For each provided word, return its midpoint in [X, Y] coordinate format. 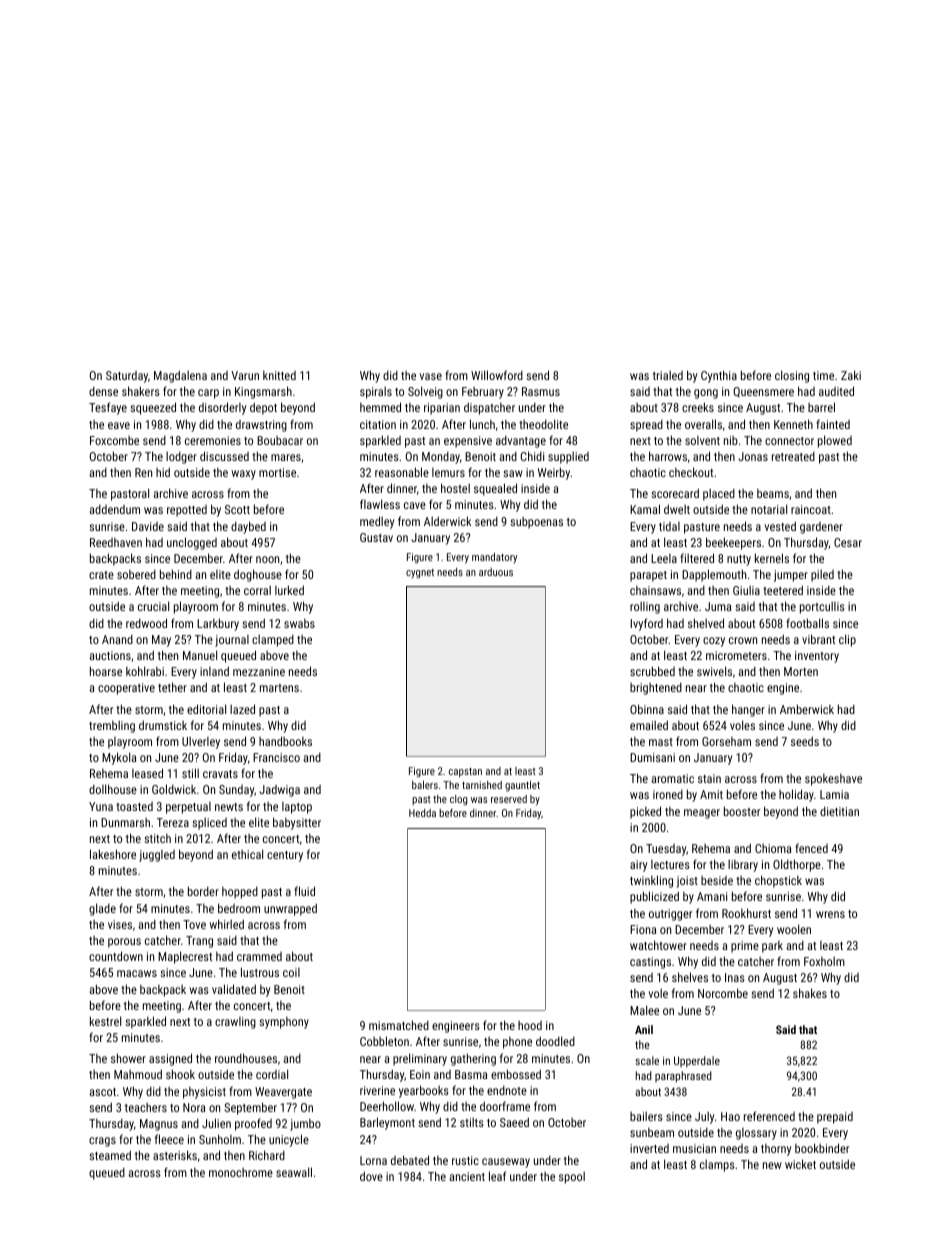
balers [425, 785]
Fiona [643, 929]
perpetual [188, 808]
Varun [245, 375]
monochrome [241, 1172]
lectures [670, 864]
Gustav [376, 537]
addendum [114, 509]
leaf [497, 1176]
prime [745, 947]
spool [572, 1178]
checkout [691, 472]
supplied [568, 458]
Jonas [753, 456]
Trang [199, 942]
